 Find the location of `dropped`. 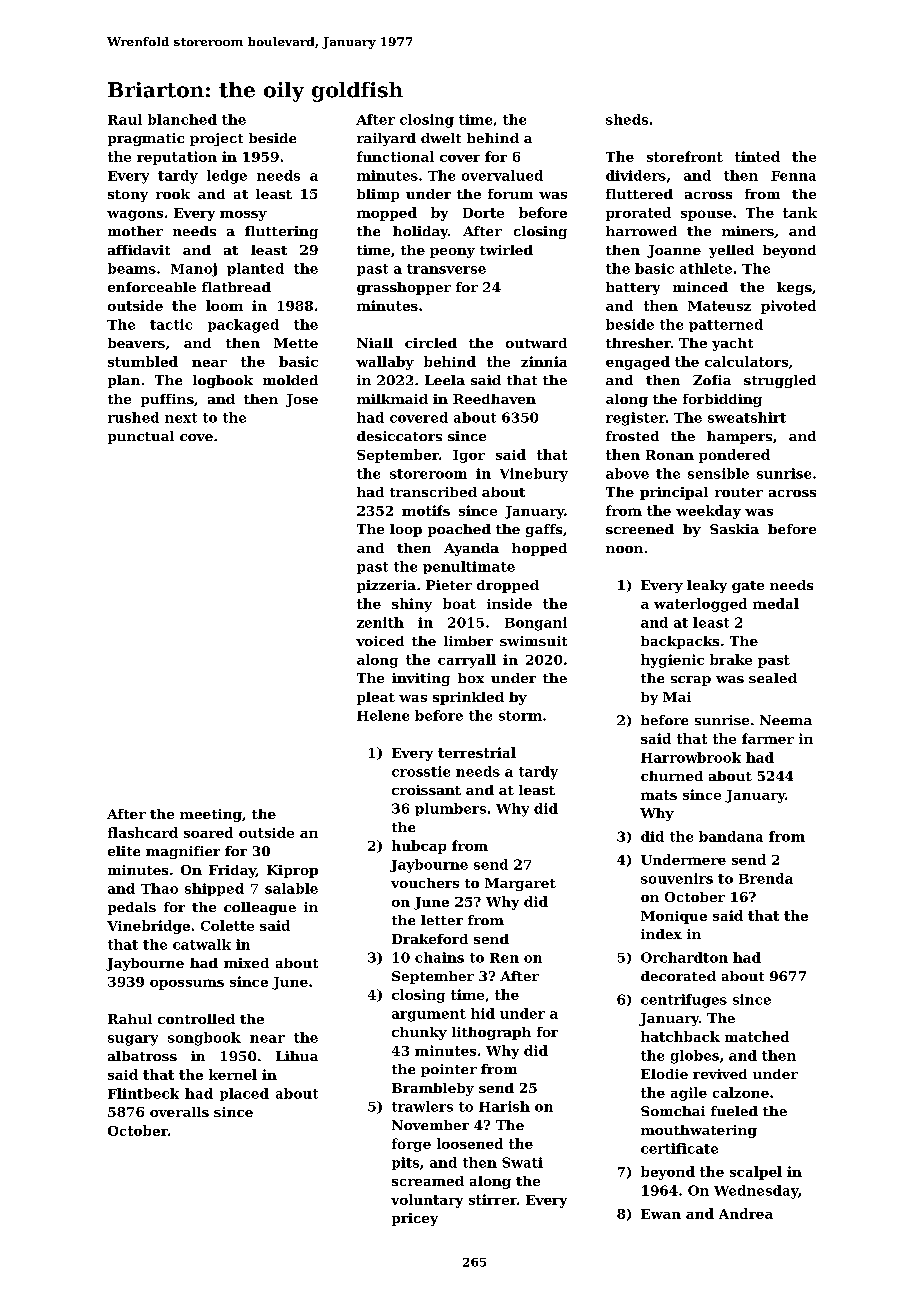

dropped is located at coordinates (508, 586).
